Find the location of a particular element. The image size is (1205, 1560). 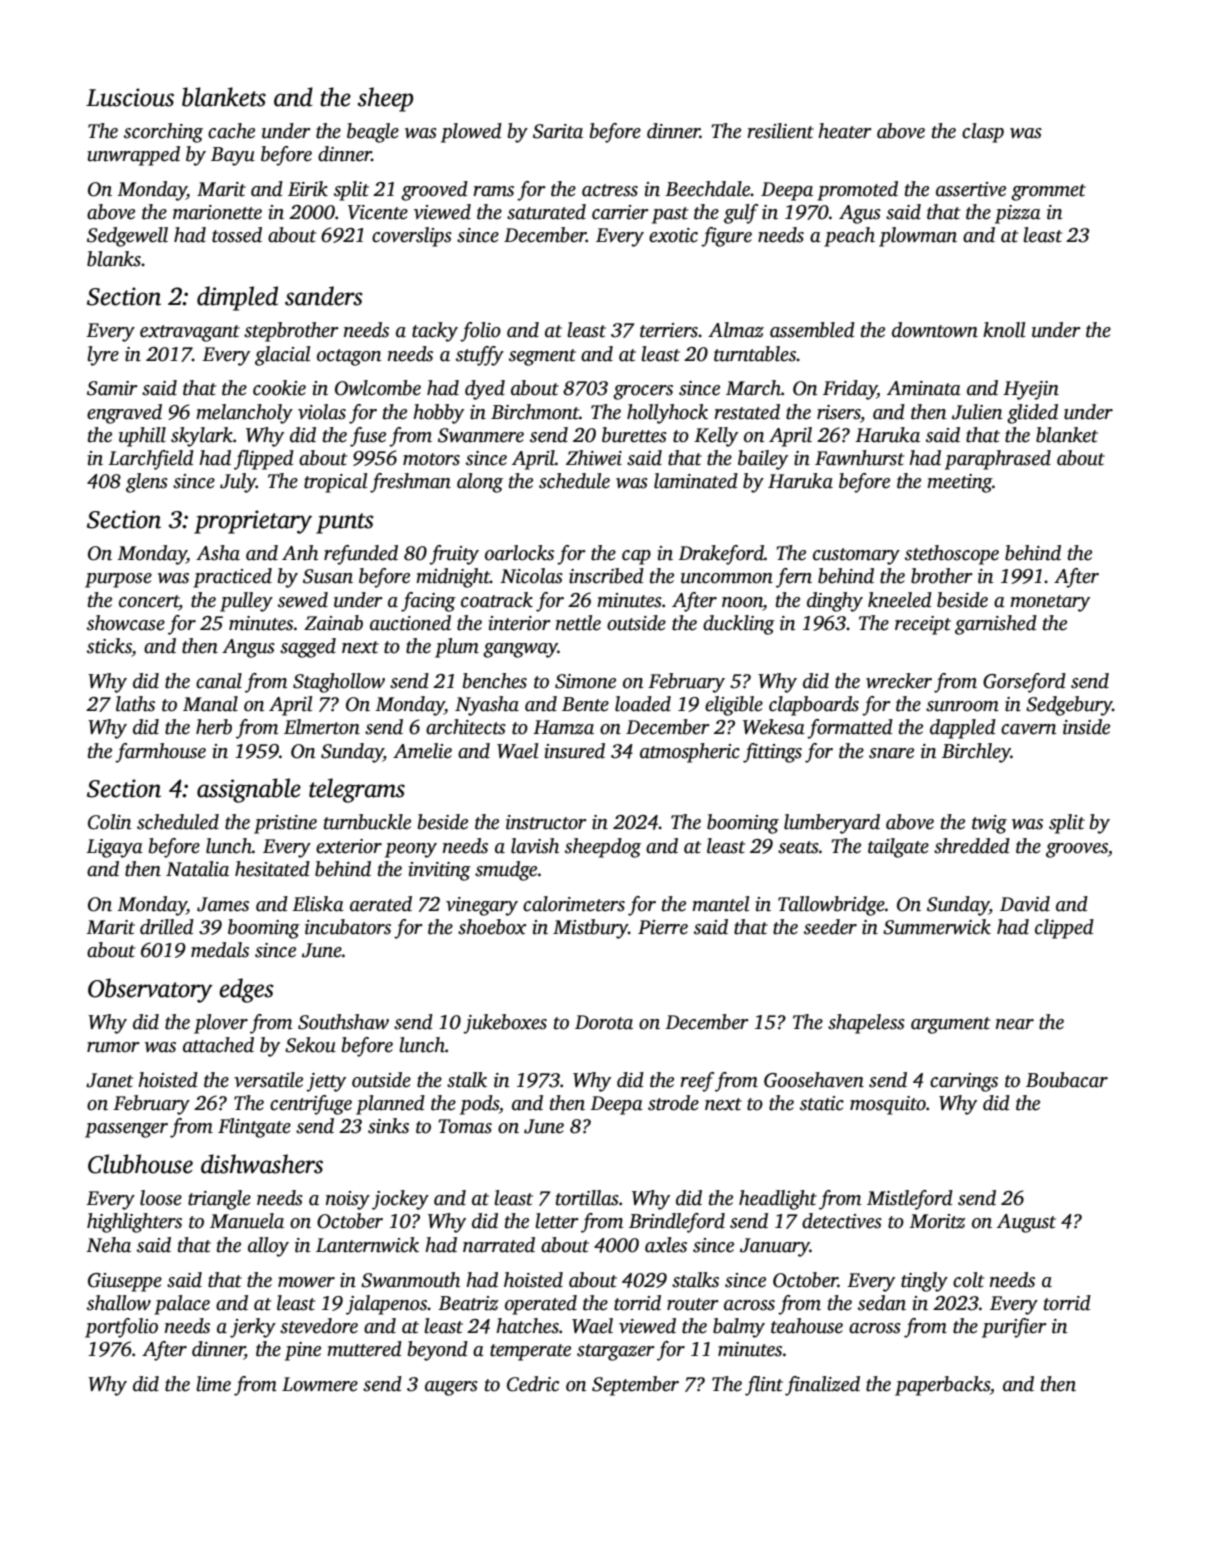

paperbacks is located at coordinates (942, 1386).
